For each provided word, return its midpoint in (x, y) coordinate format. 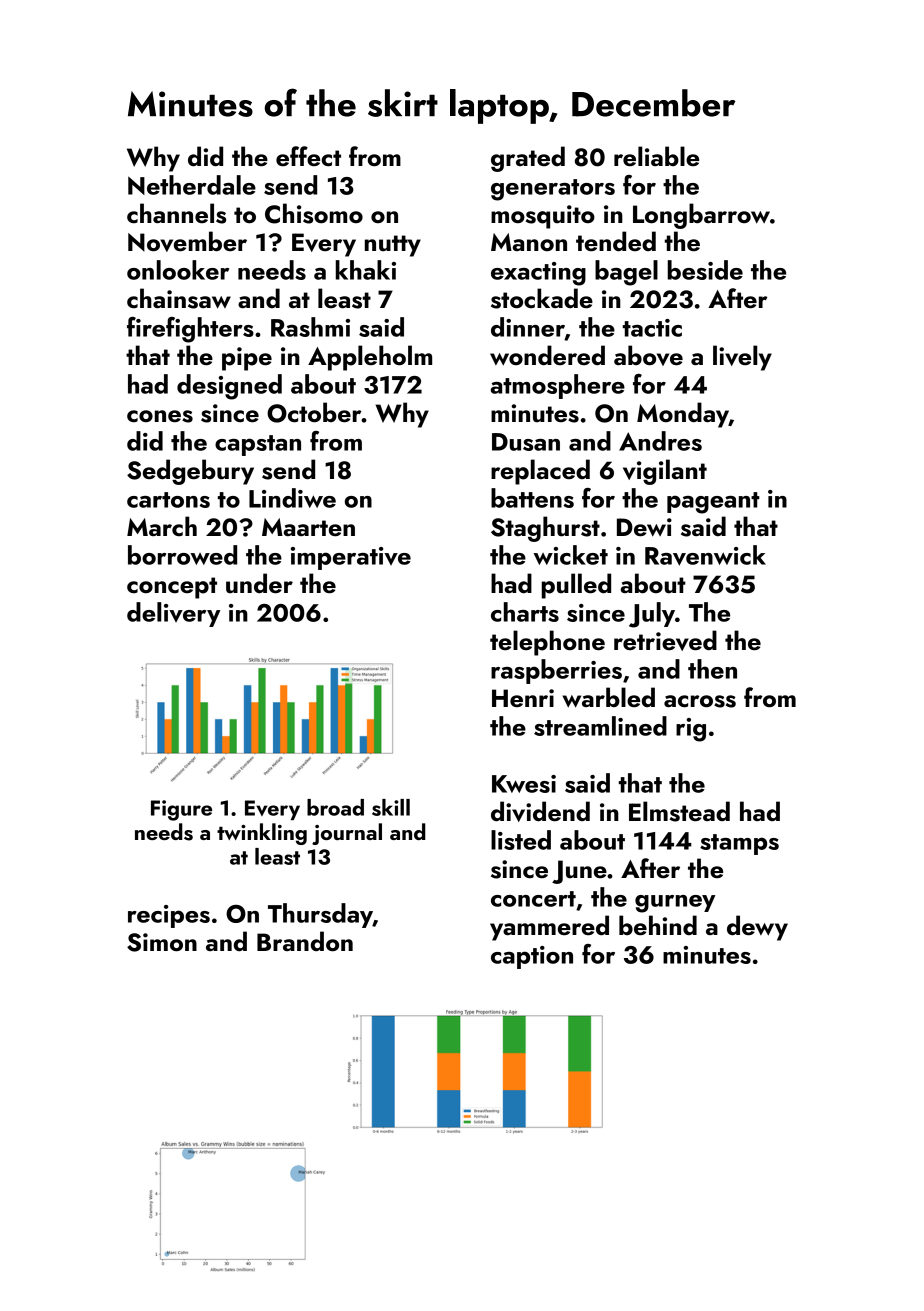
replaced (540, 472)
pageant (713, 503)
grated (528, 159)
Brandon (305, 941)
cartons (168, 500)
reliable (656, 156)
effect (308, 156)
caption (532, 957)
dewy (757, 928)
